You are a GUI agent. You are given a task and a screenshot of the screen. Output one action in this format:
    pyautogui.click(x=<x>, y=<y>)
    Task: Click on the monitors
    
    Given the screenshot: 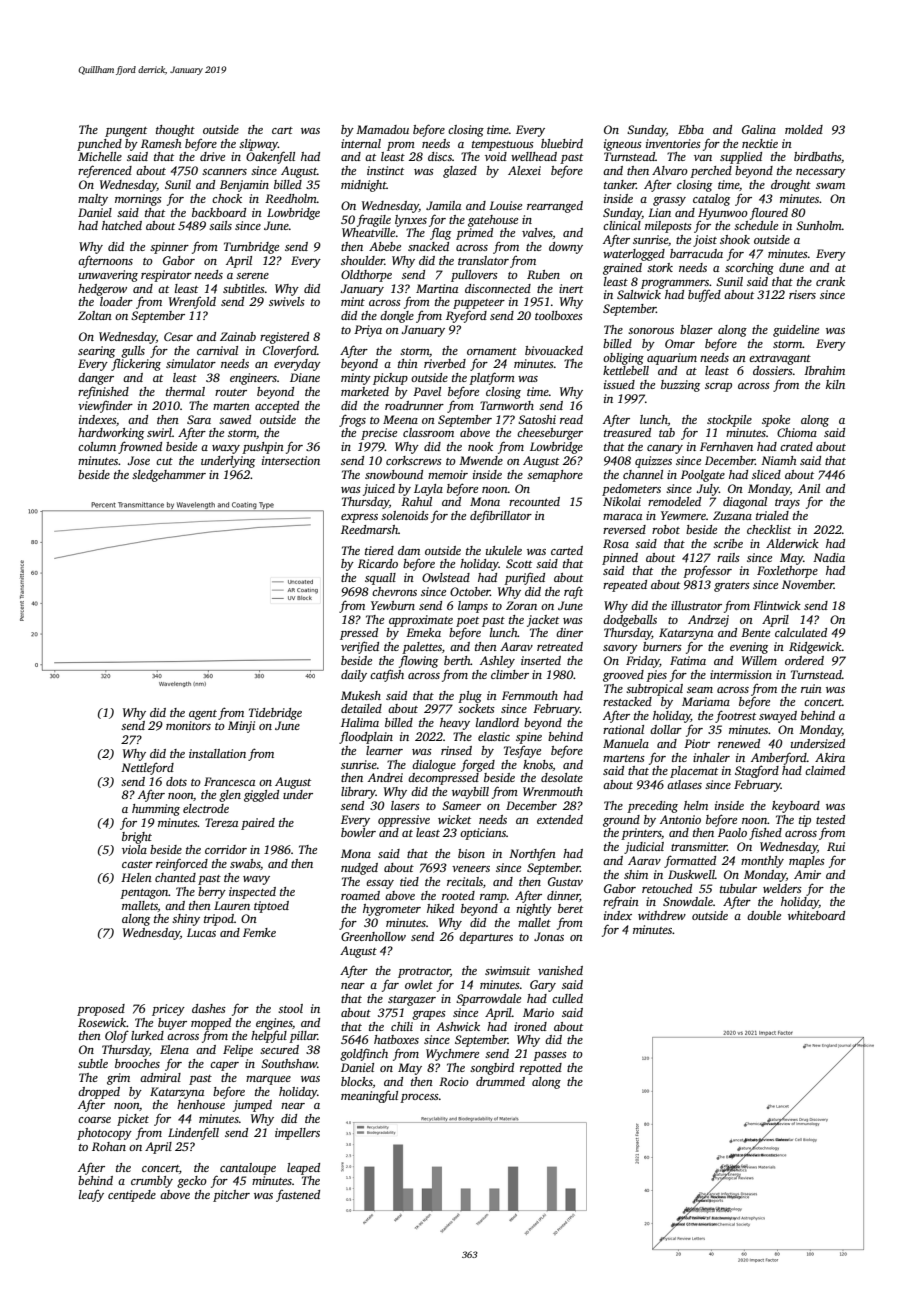 What is the action you would take?
    pyautogui.click(x=188, y=725)
